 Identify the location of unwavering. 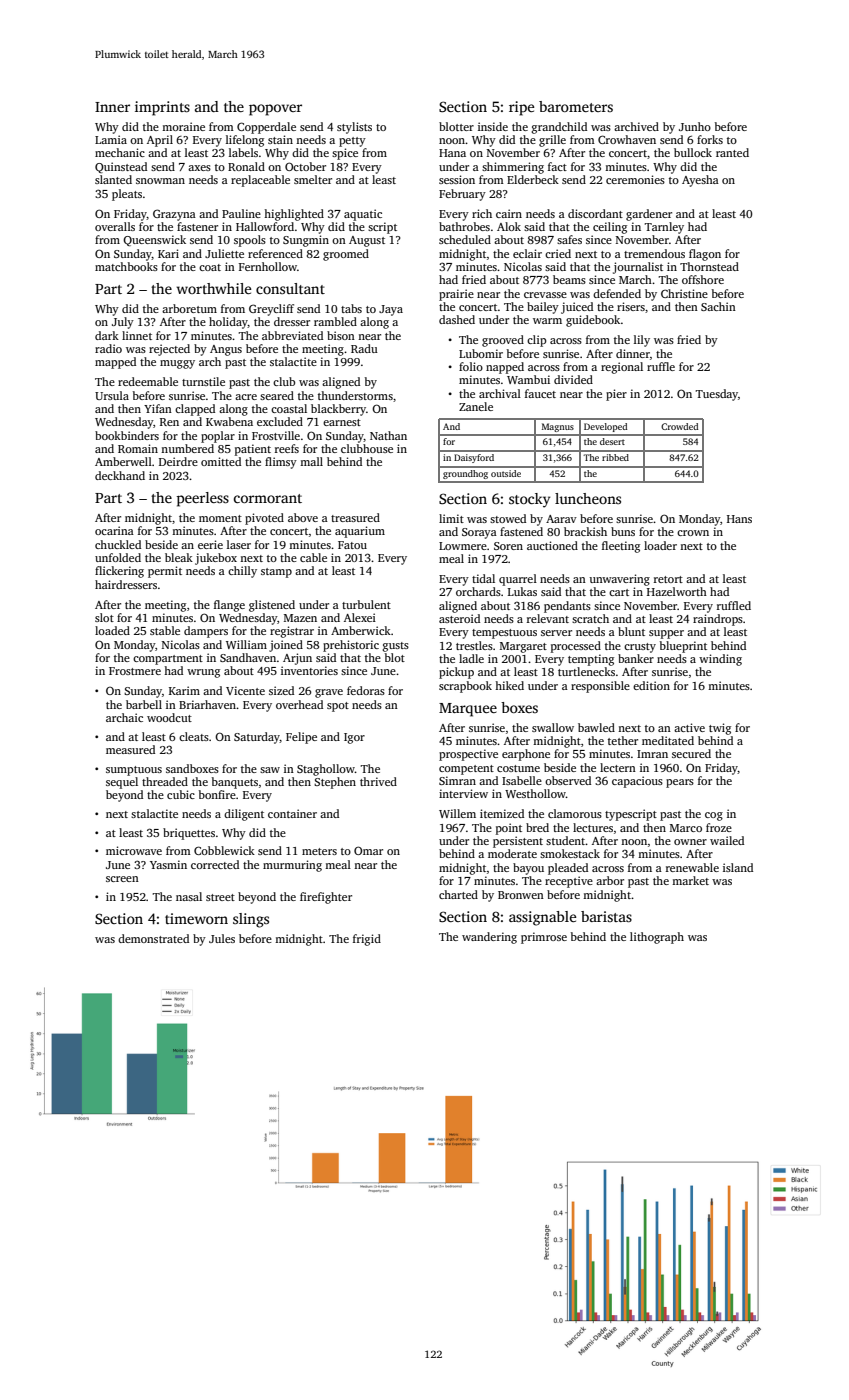
(619, 580).
